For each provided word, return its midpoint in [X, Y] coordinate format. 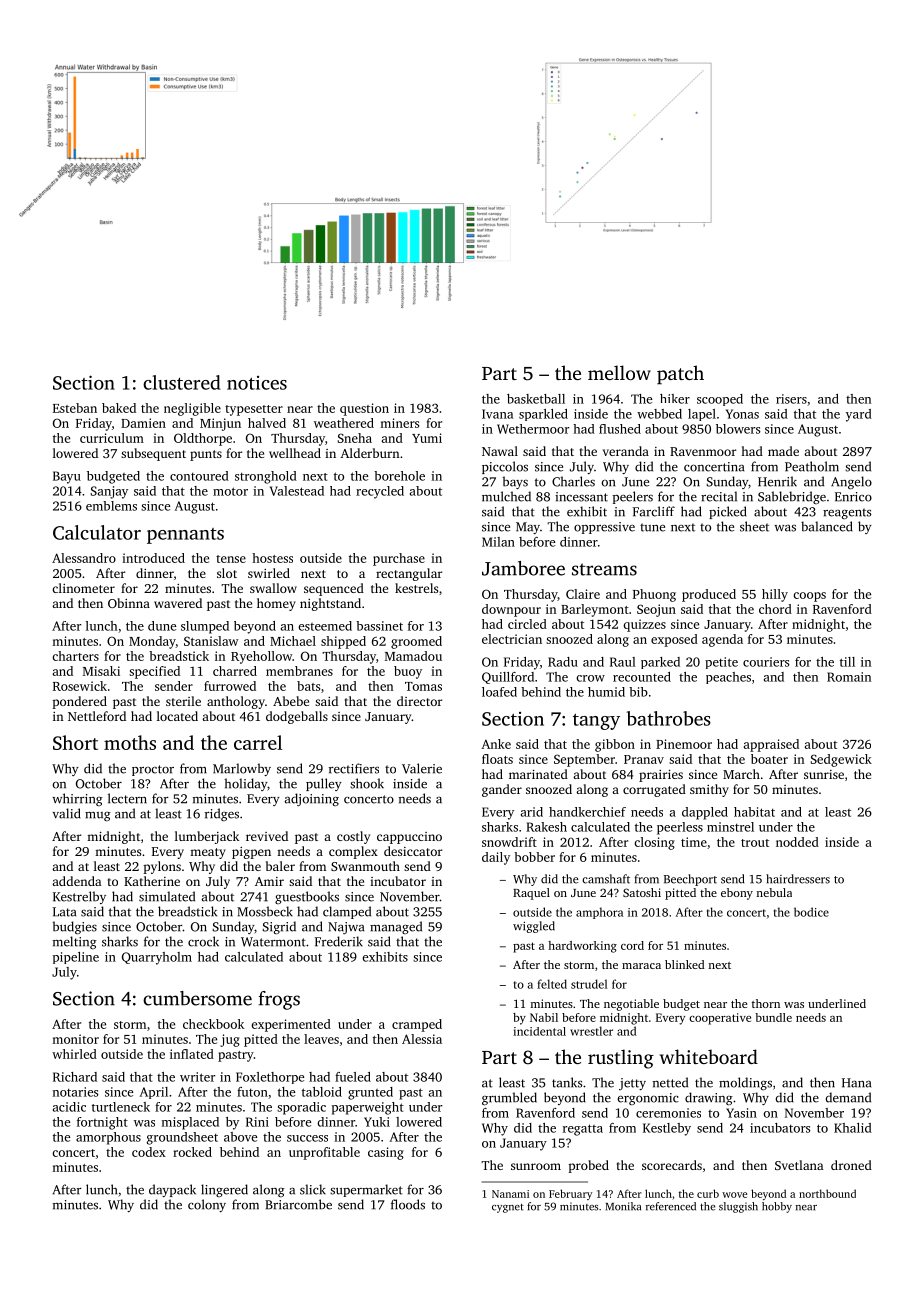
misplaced [190, 1123]
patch [680, 375]
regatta [583, 1130]
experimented [291, 1025]
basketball [536, 399]
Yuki [377, 1122]
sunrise [824, 774]
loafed [499, 692]
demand [848, 1097]
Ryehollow [261, 657]
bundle [773, 1017]
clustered [182, 382]
